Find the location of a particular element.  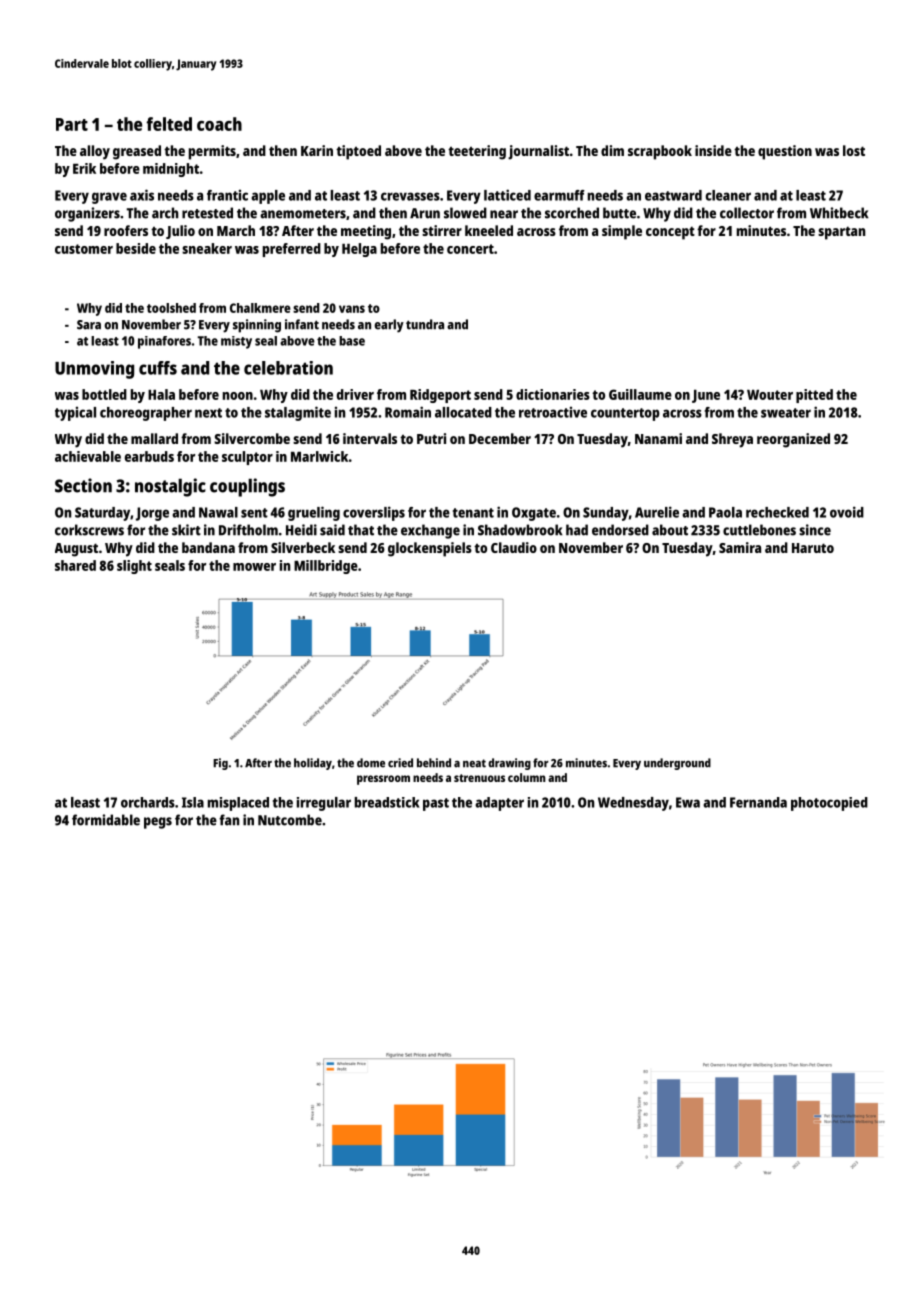

Whitbeck is located at coordinates (839, 213).
